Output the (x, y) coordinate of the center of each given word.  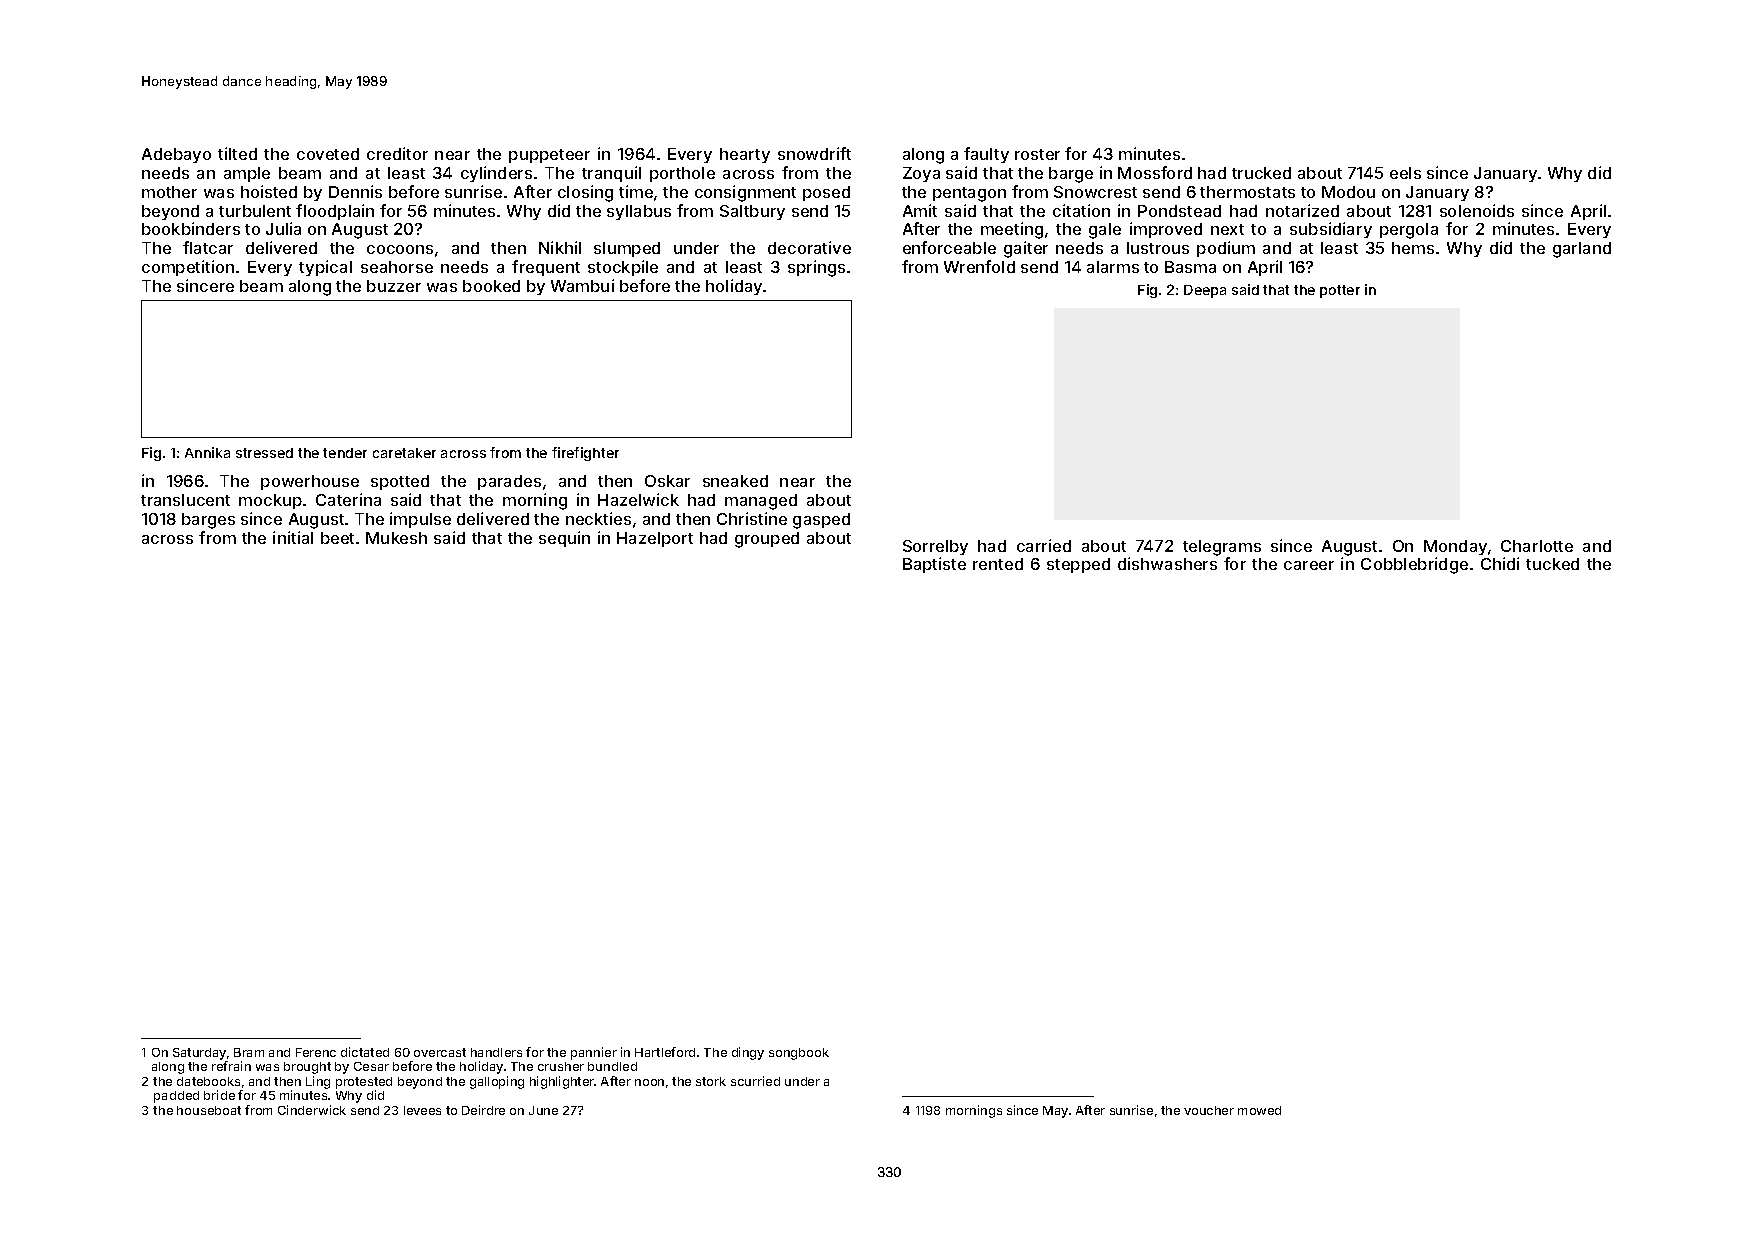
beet (337, 538)
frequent (546, 268)
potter (1340, 291)
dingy (748, 1053)
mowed (1259, 1110)
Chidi (1500, 563)
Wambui (582, 285)
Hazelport (655, 539)
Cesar (371, 1066)
